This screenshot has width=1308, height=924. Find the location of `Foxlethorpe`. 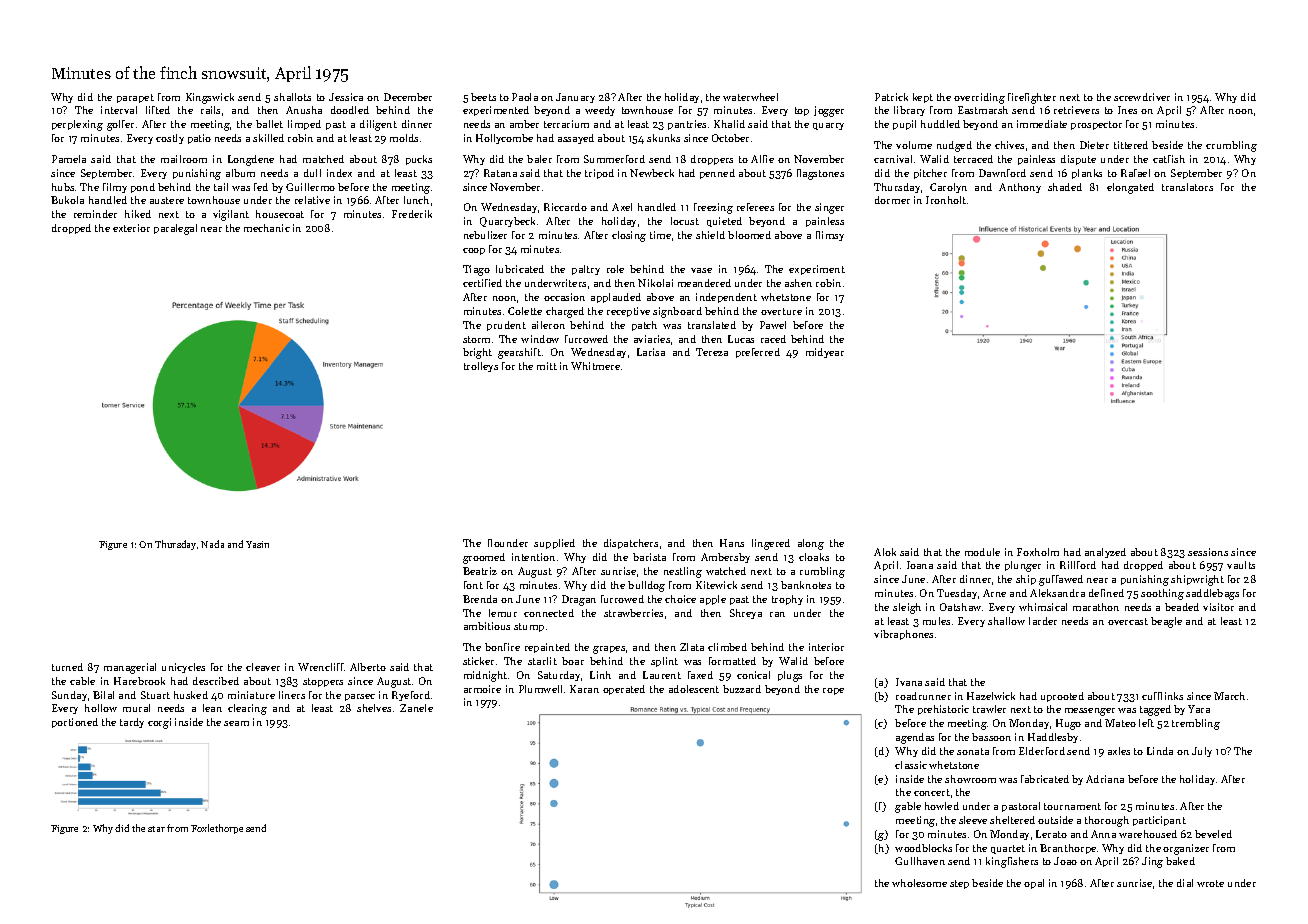

Foxlethorpe is located at coordinates (217, 829).
